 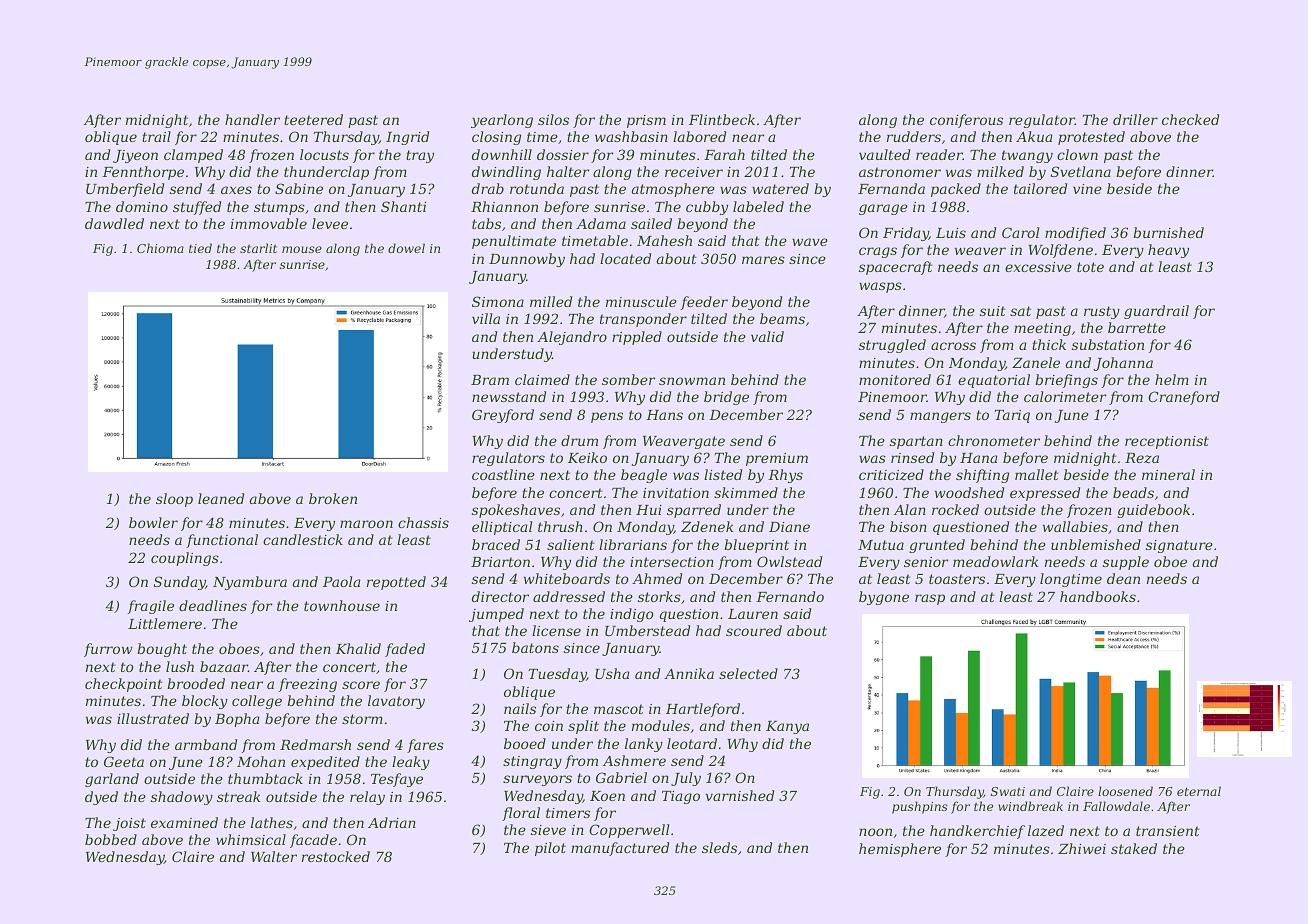 What do you see at coordinates (221, 498) in the screenshot?
I see `leaned` at bounding box center [221, 498].
